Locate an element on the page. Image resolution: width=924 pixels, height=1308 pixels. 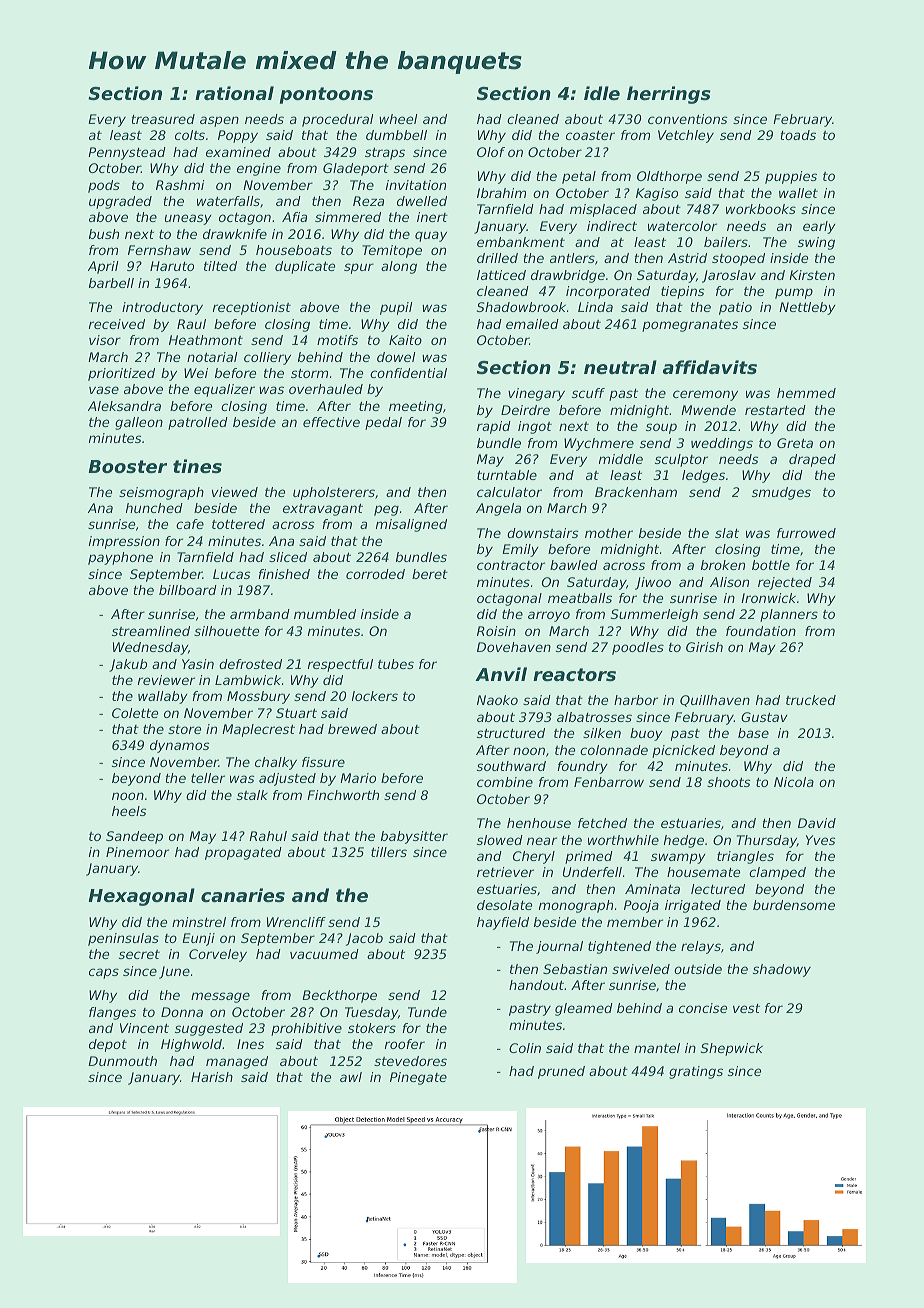
Shadowbrook is located at coordinates (521, 307).
